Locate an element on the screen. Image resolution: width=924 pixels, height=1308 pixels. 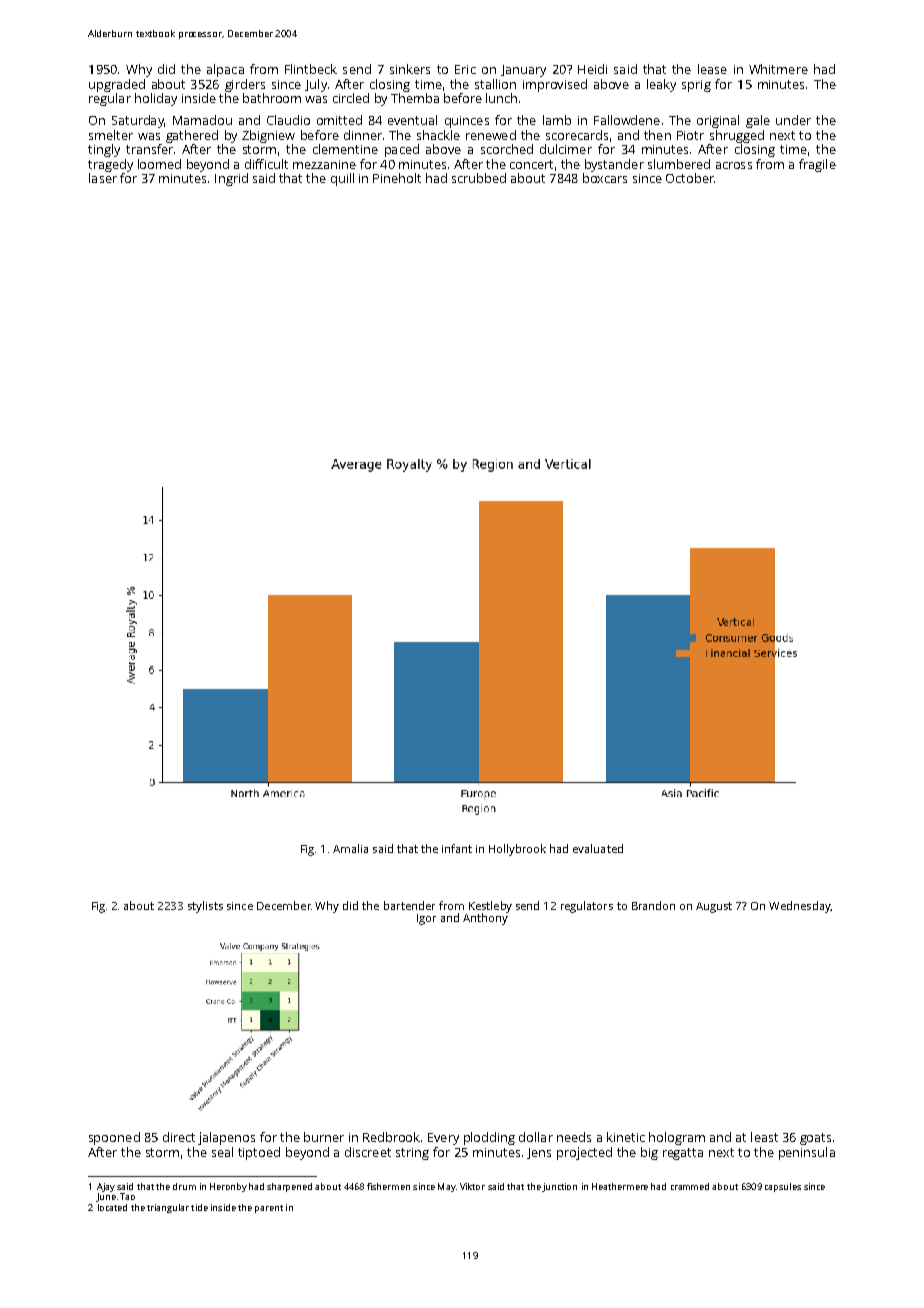
Zbigniew is located at coordinates (268, 136).
